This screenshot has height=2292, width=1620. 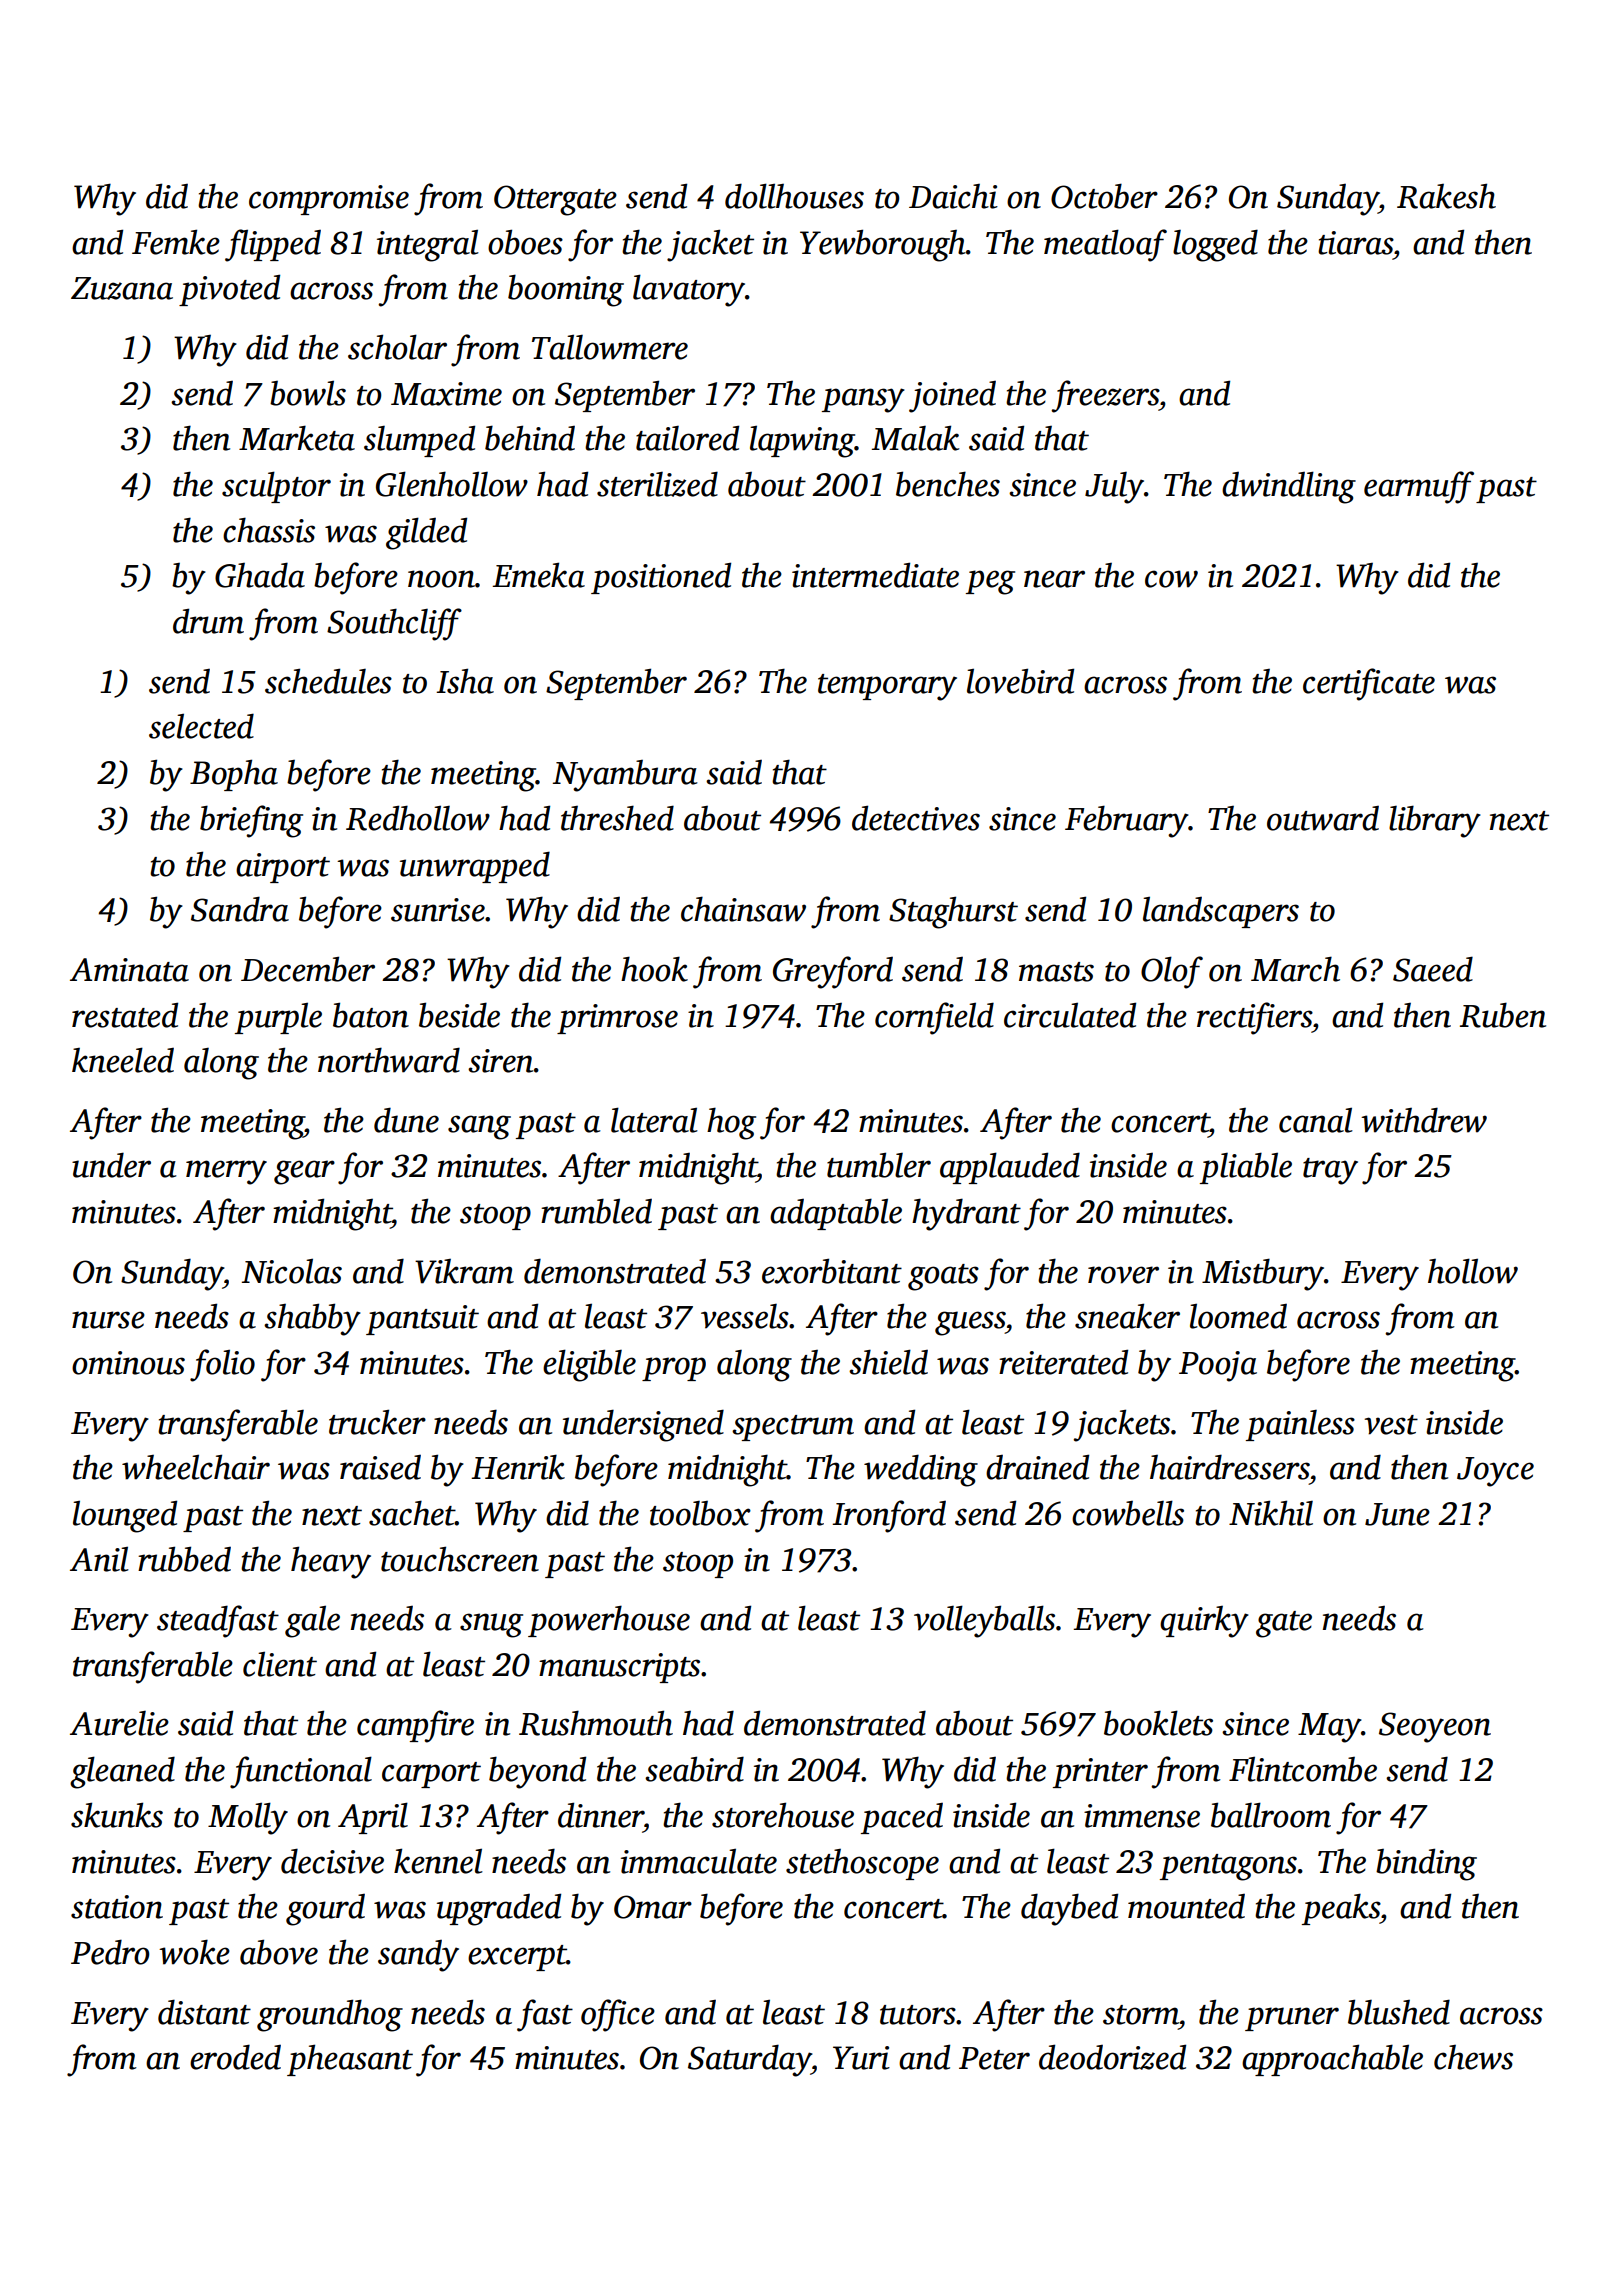 I want to click on eroded, so click(x=235, y=2057).
